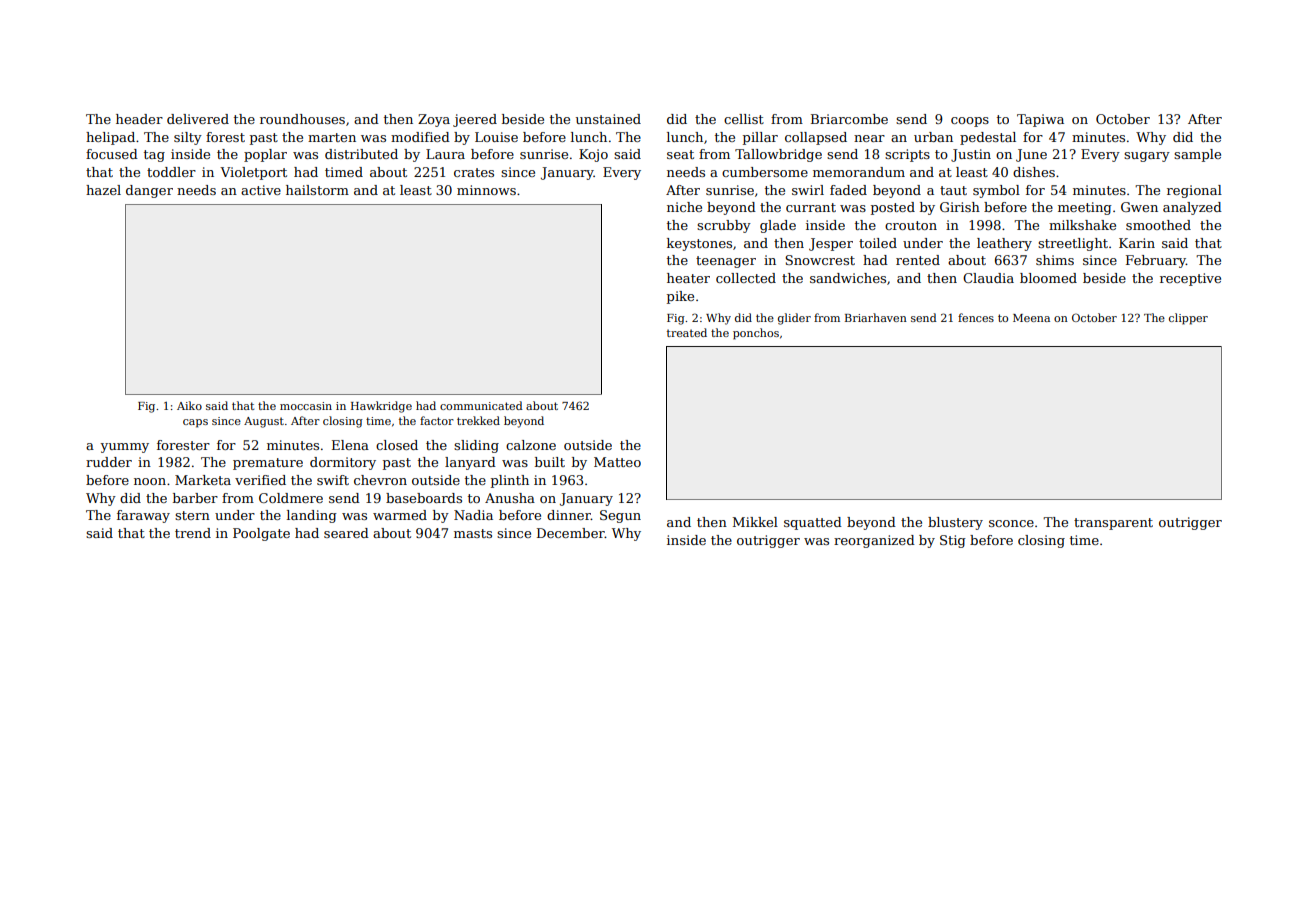 This page has height=924, width=1308. Describe the element at coordinates (684, 207) in the page. I see `niche` at that location.
